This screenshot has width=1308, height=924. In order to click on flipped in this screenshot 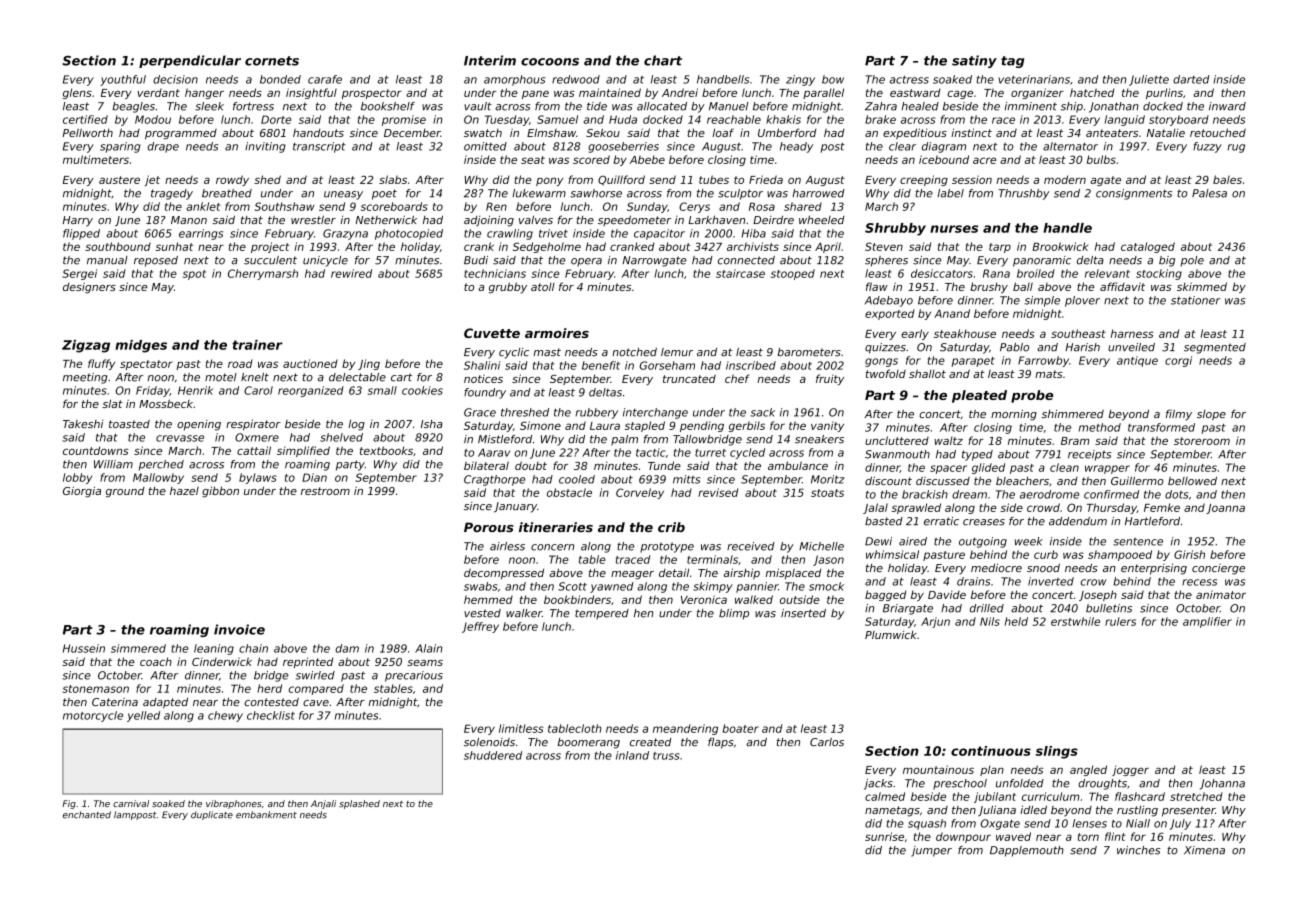, I will do `click(81, 234)`.
